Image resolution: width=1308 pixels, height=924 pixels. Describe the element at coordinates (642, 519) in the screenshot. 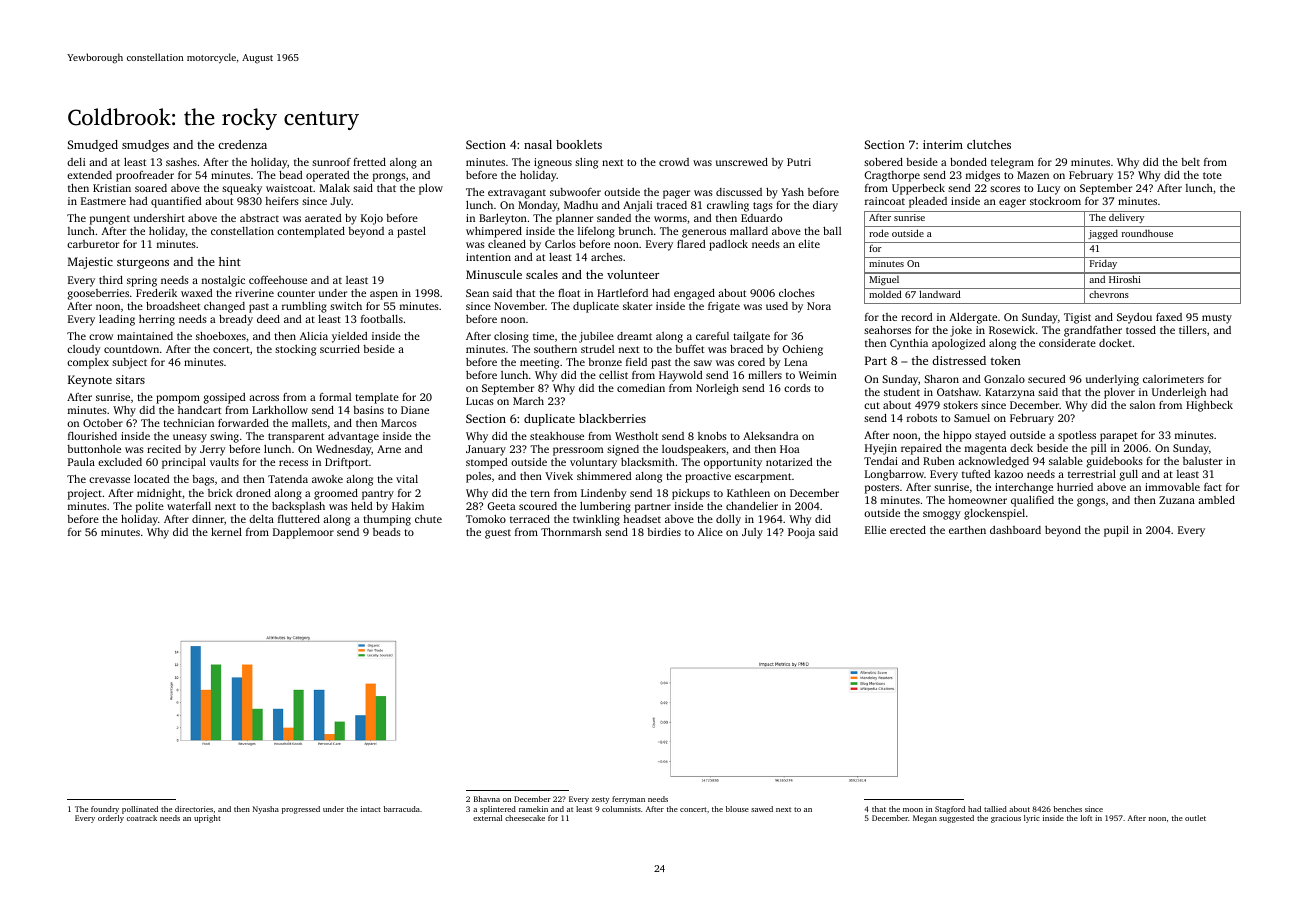

I see `headset` at that location.
